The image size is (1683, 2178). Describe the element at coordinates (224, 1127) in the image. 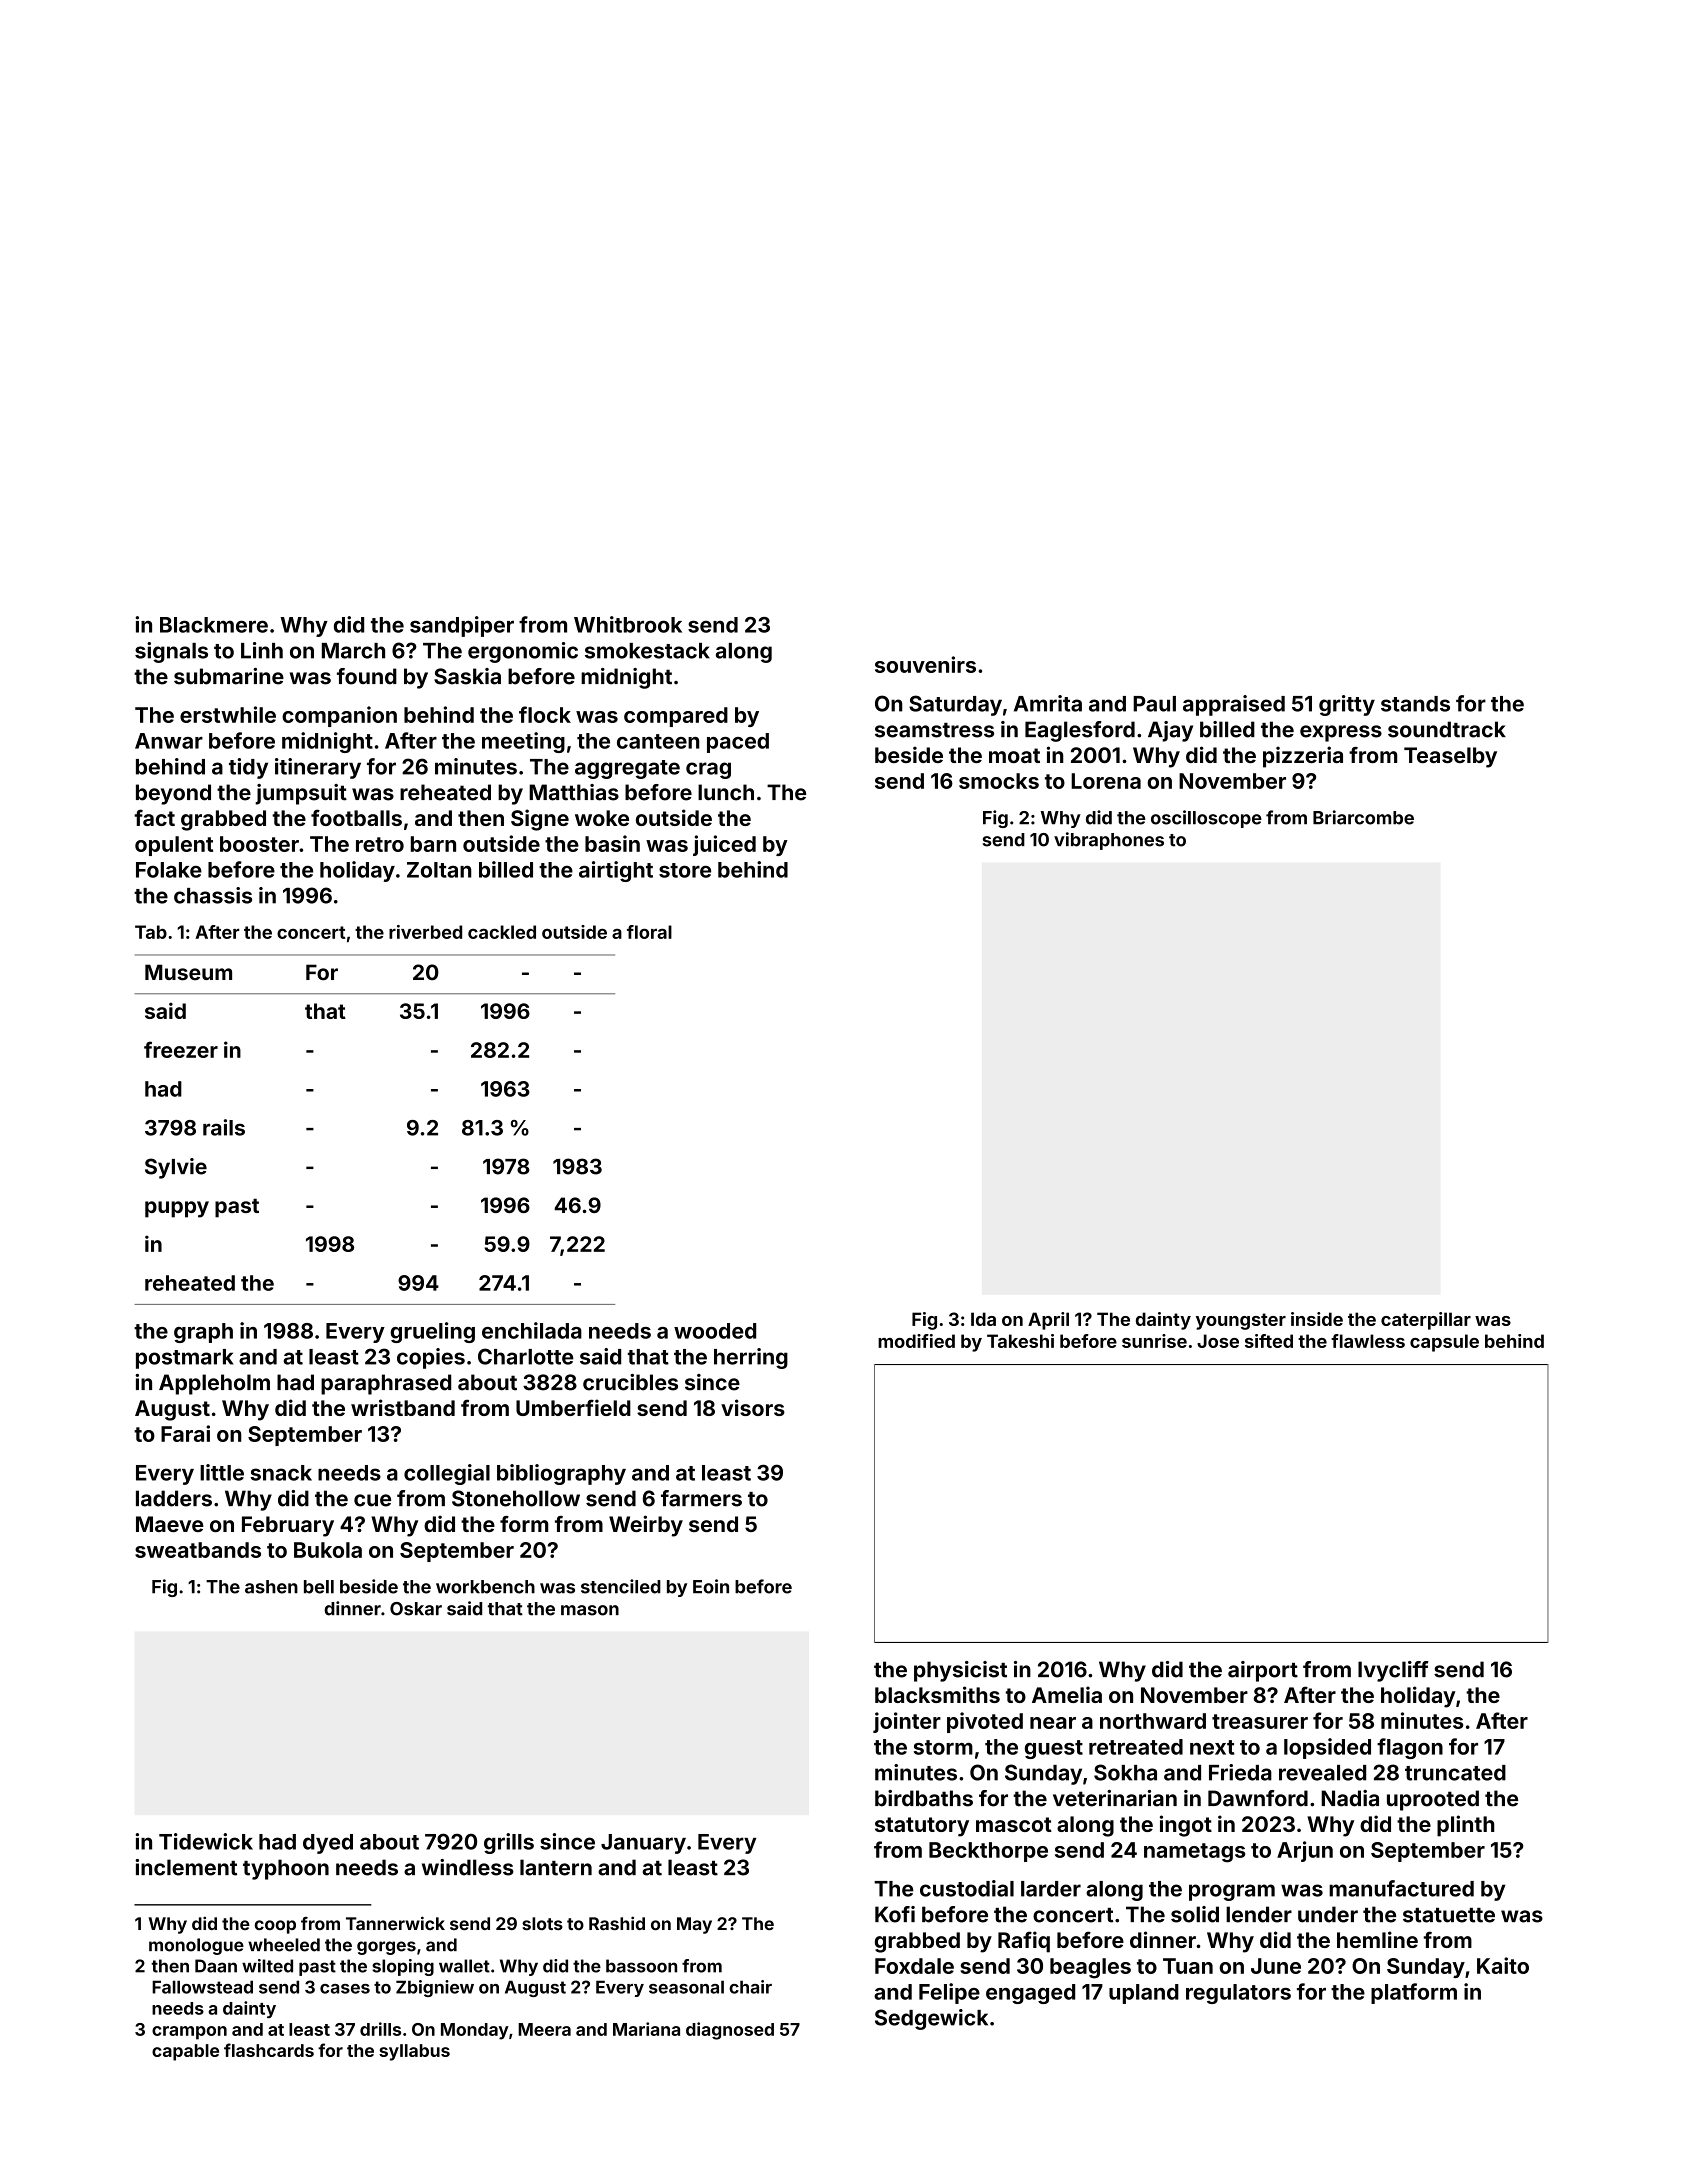

I see `rails` at that location.
